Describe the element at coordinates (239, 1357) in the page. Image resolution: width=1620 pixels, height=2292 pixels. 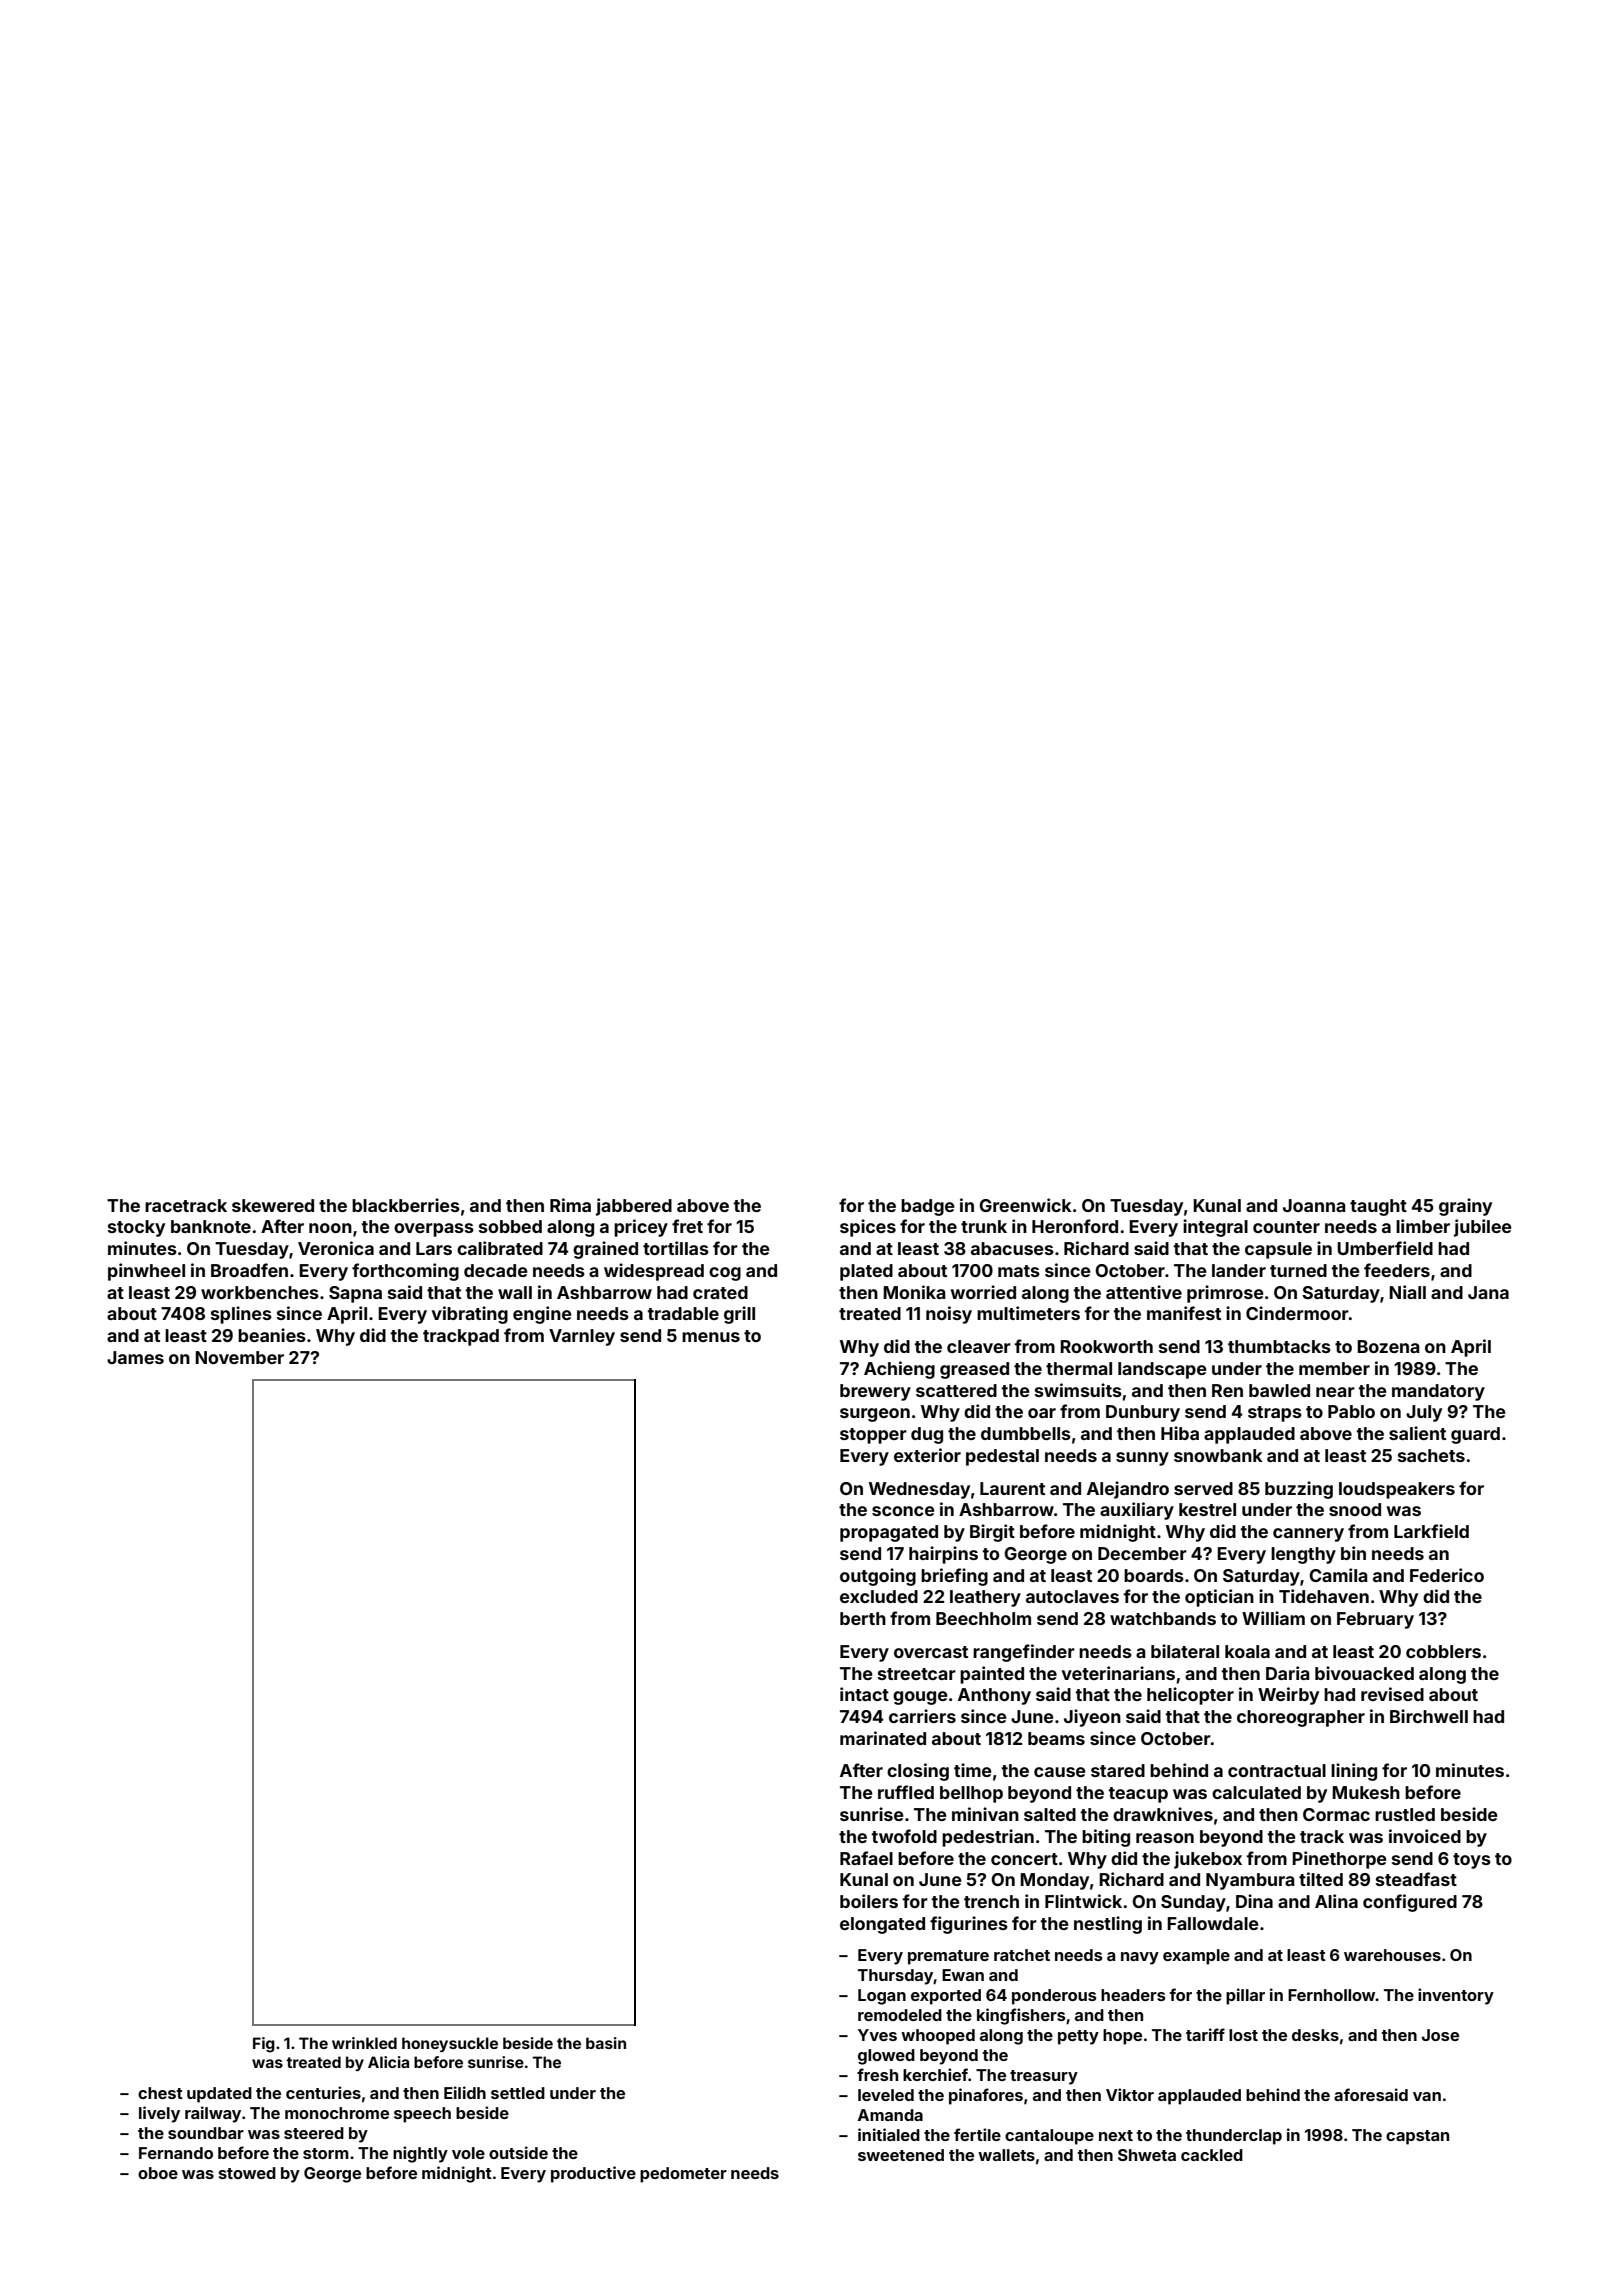
I see `November` at that location.
